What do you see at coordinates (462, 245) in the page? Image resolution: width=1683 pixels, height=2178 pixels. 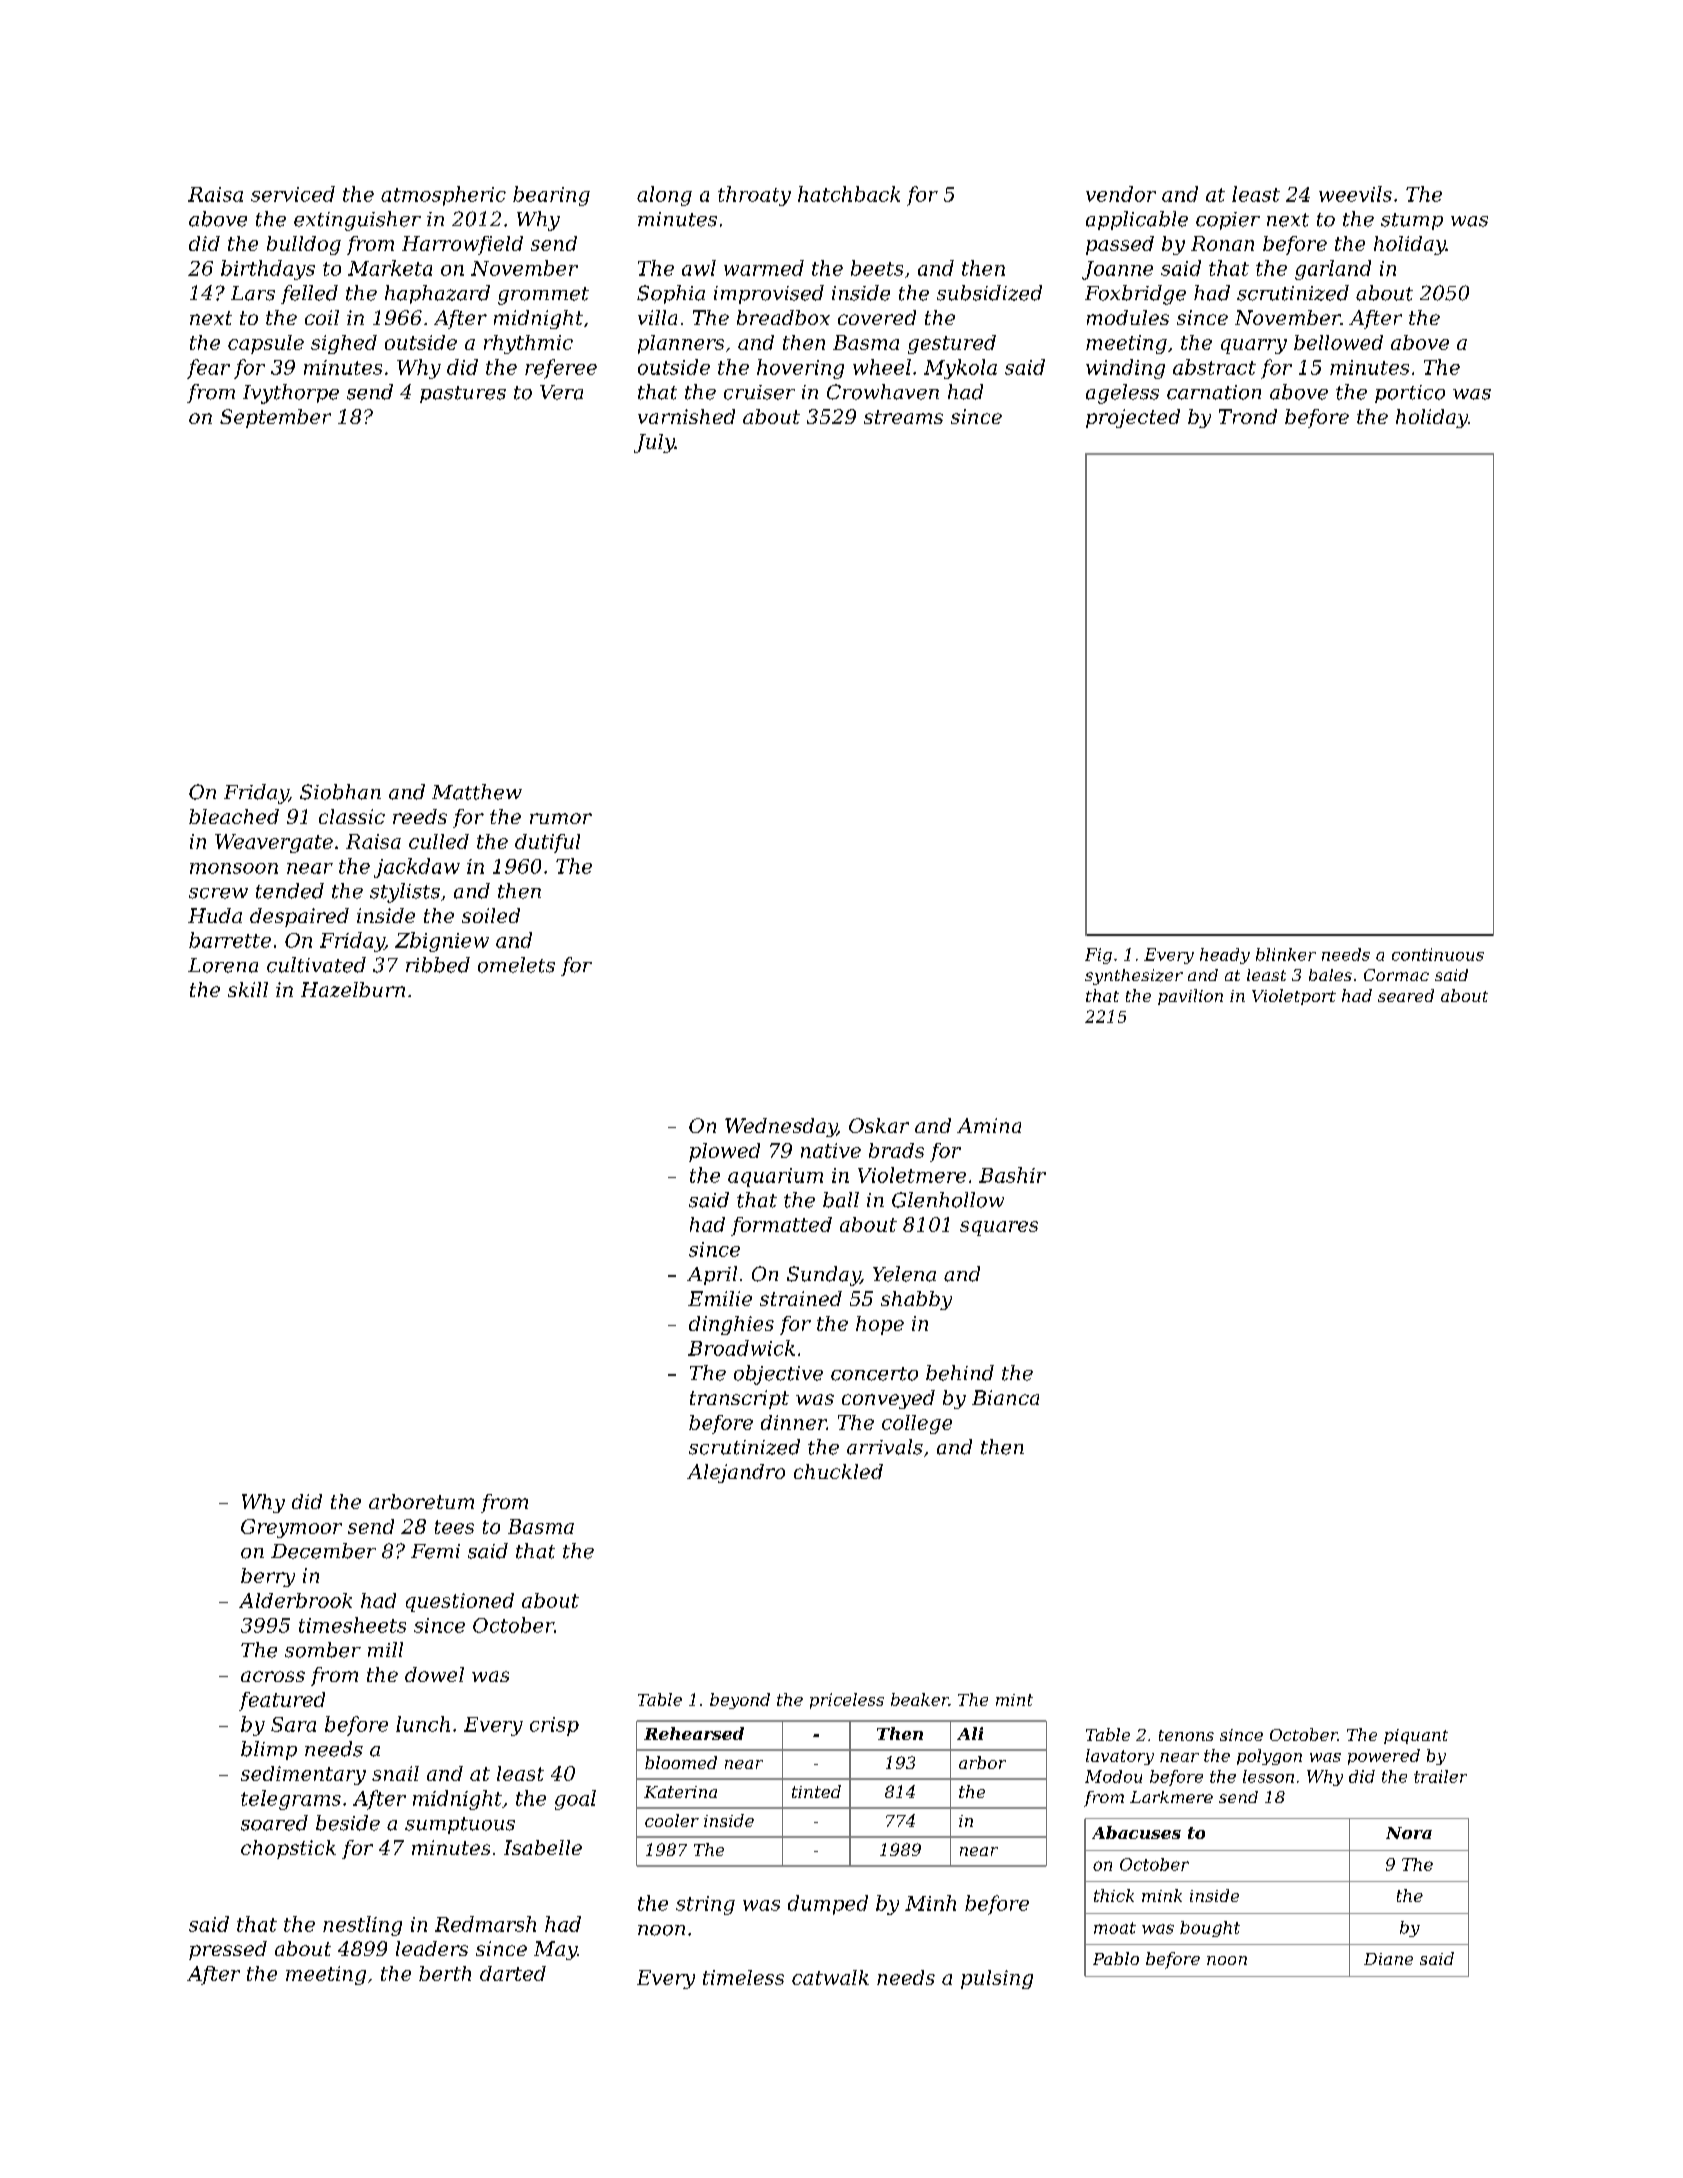 I see `Harrowfield` at bounding box center [462, 245].
